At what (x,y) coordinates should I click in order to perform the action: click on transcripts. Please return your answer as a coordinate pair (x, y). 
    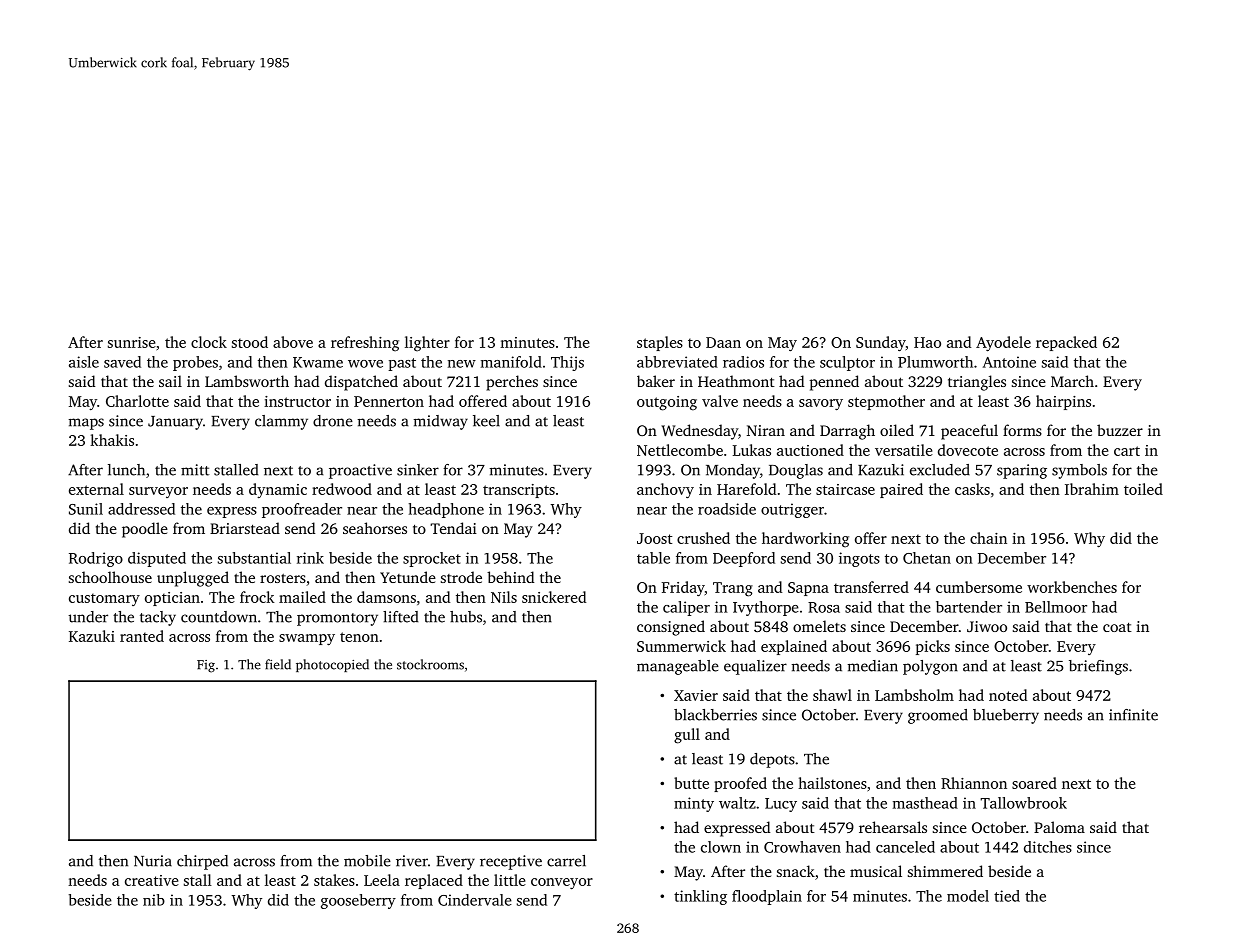
    Looking at the image, I should click on (519, 491).
